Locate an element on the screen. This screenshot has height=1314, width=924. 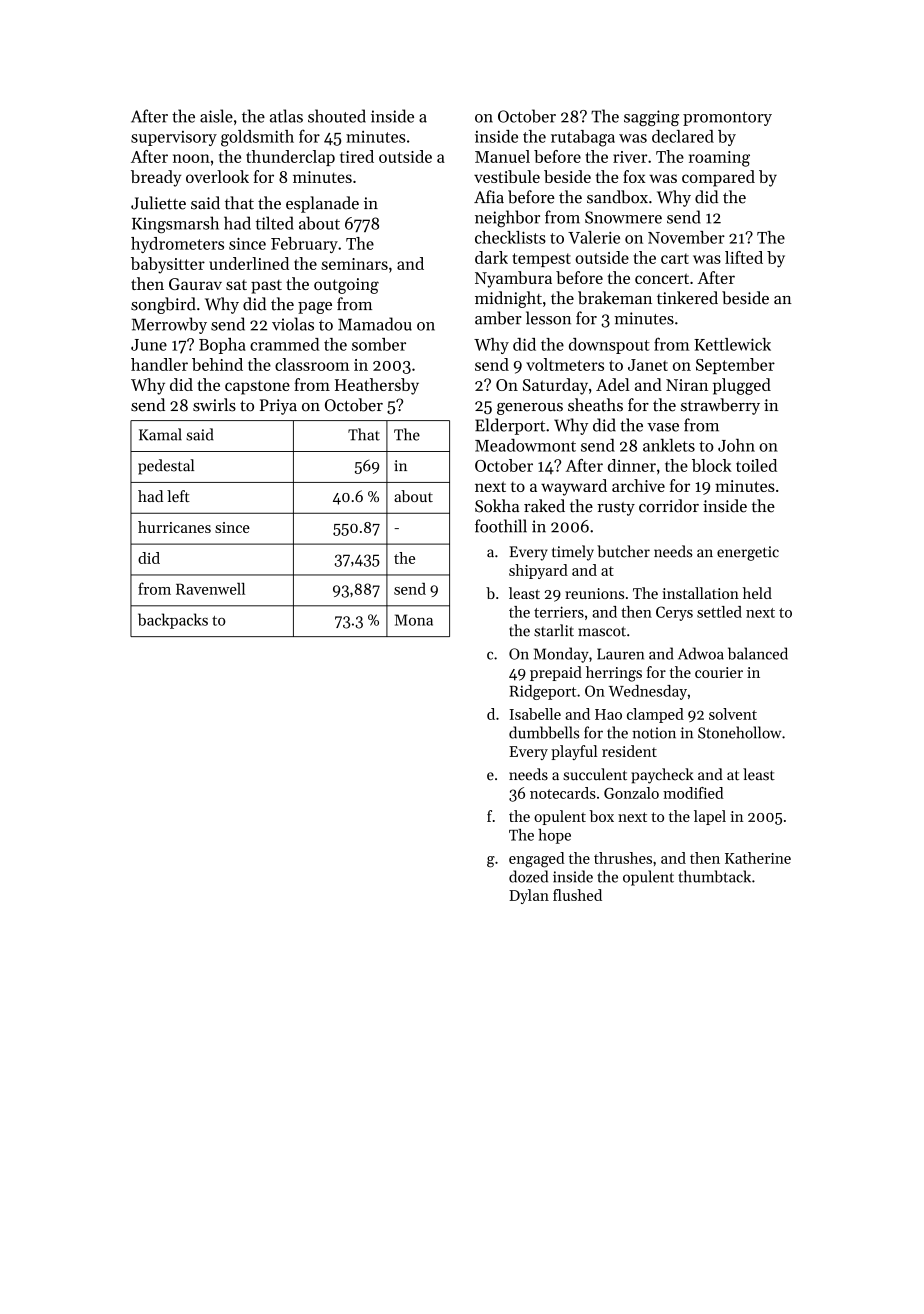
voltmeters is located at coordinates (565, 364).
